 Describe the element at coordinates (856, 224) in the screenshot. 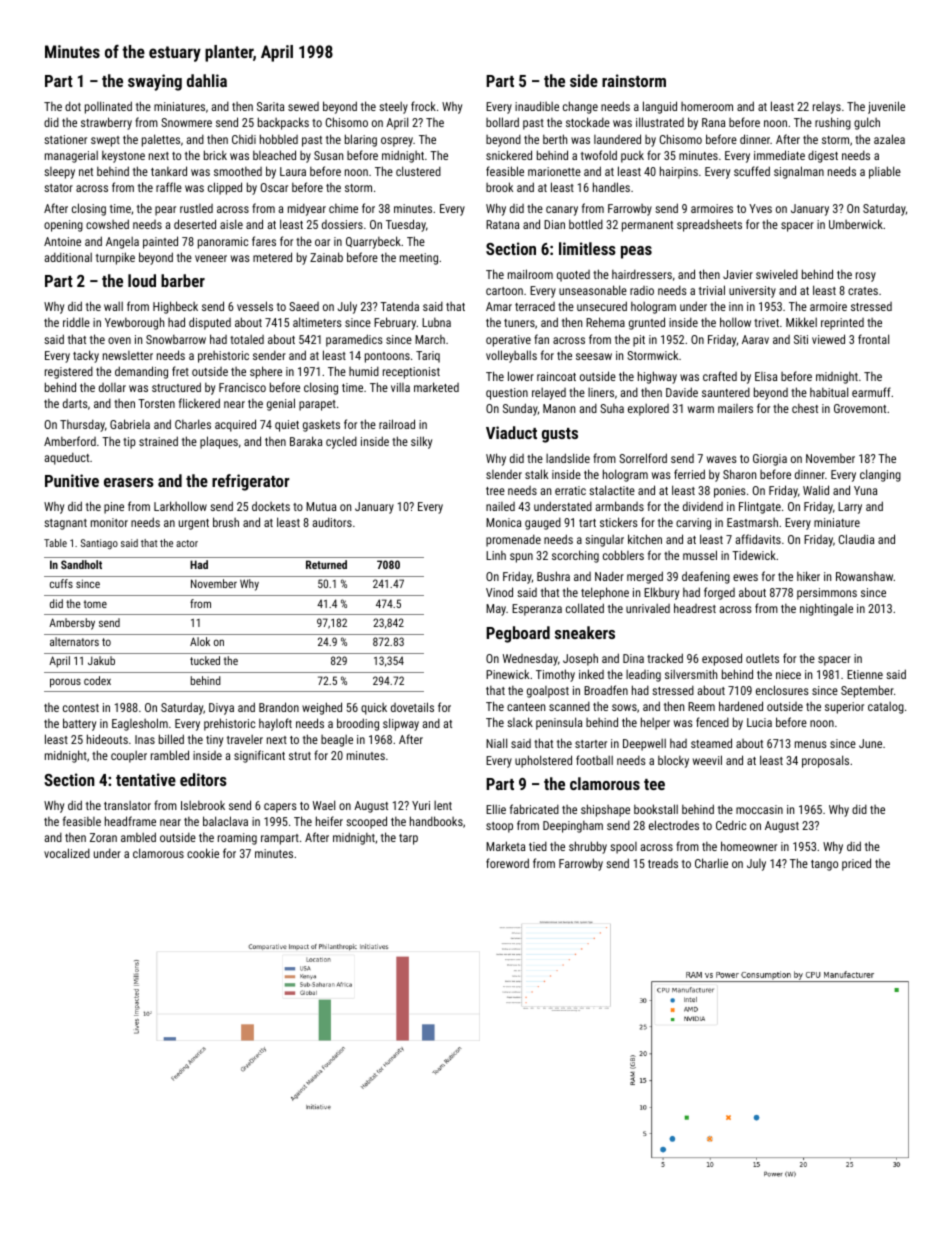

I see `Umberwick` at that location.
